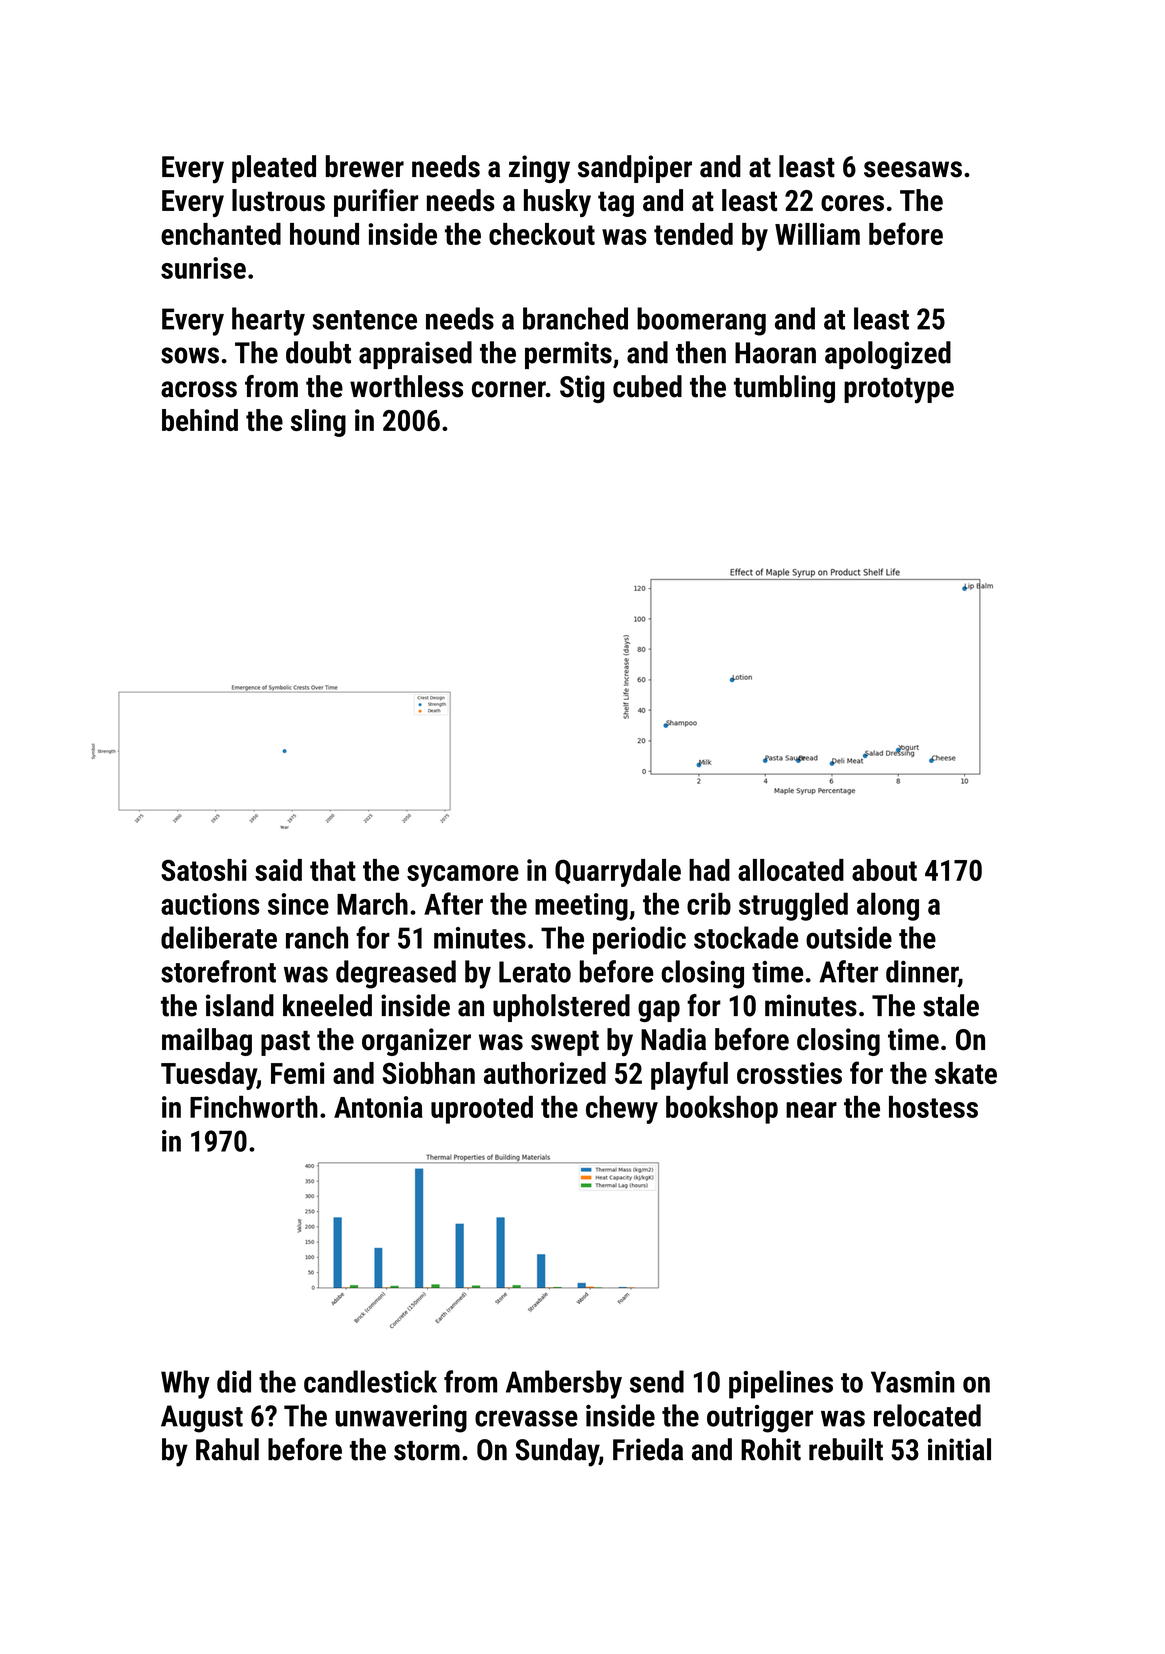  I want to click on sentence, so click(364, 320).
